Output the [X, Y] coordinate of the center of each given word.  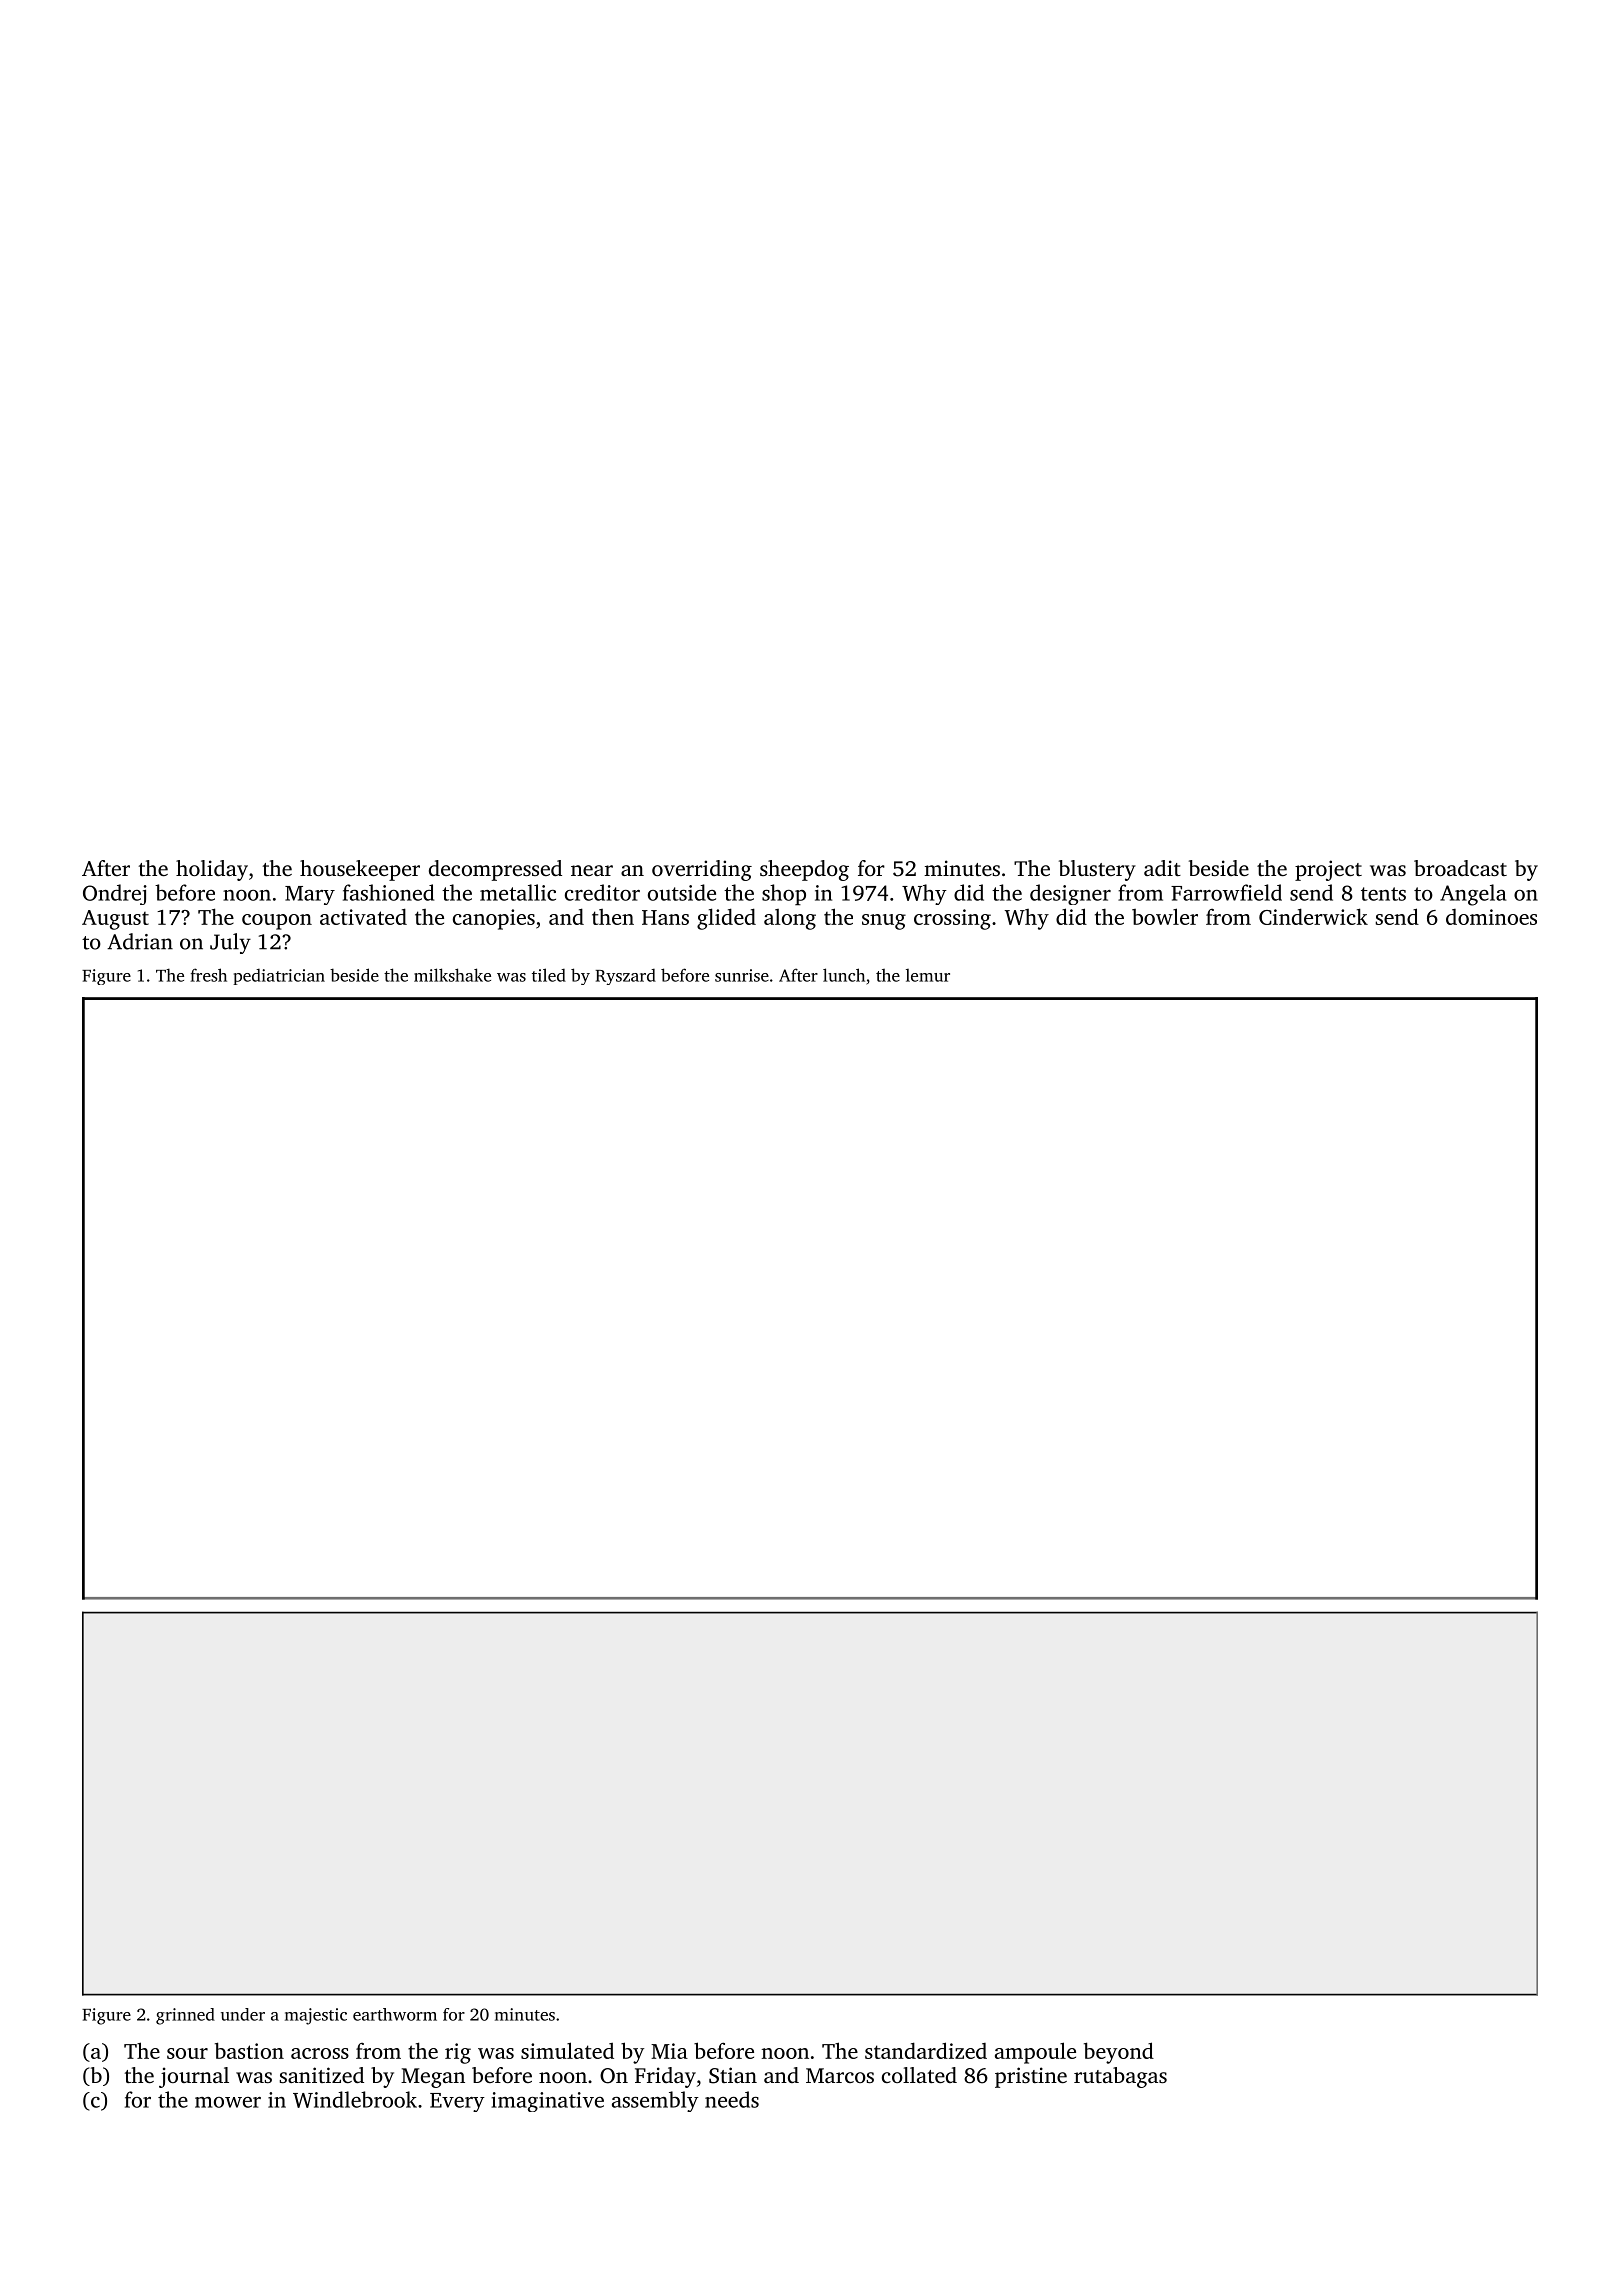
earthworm [395, 2014]
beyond [1119, 2053]
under [243, 2014]
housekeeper [360, 870]
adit [1162, 868]
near [592, 870]
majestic [316, 2016]
